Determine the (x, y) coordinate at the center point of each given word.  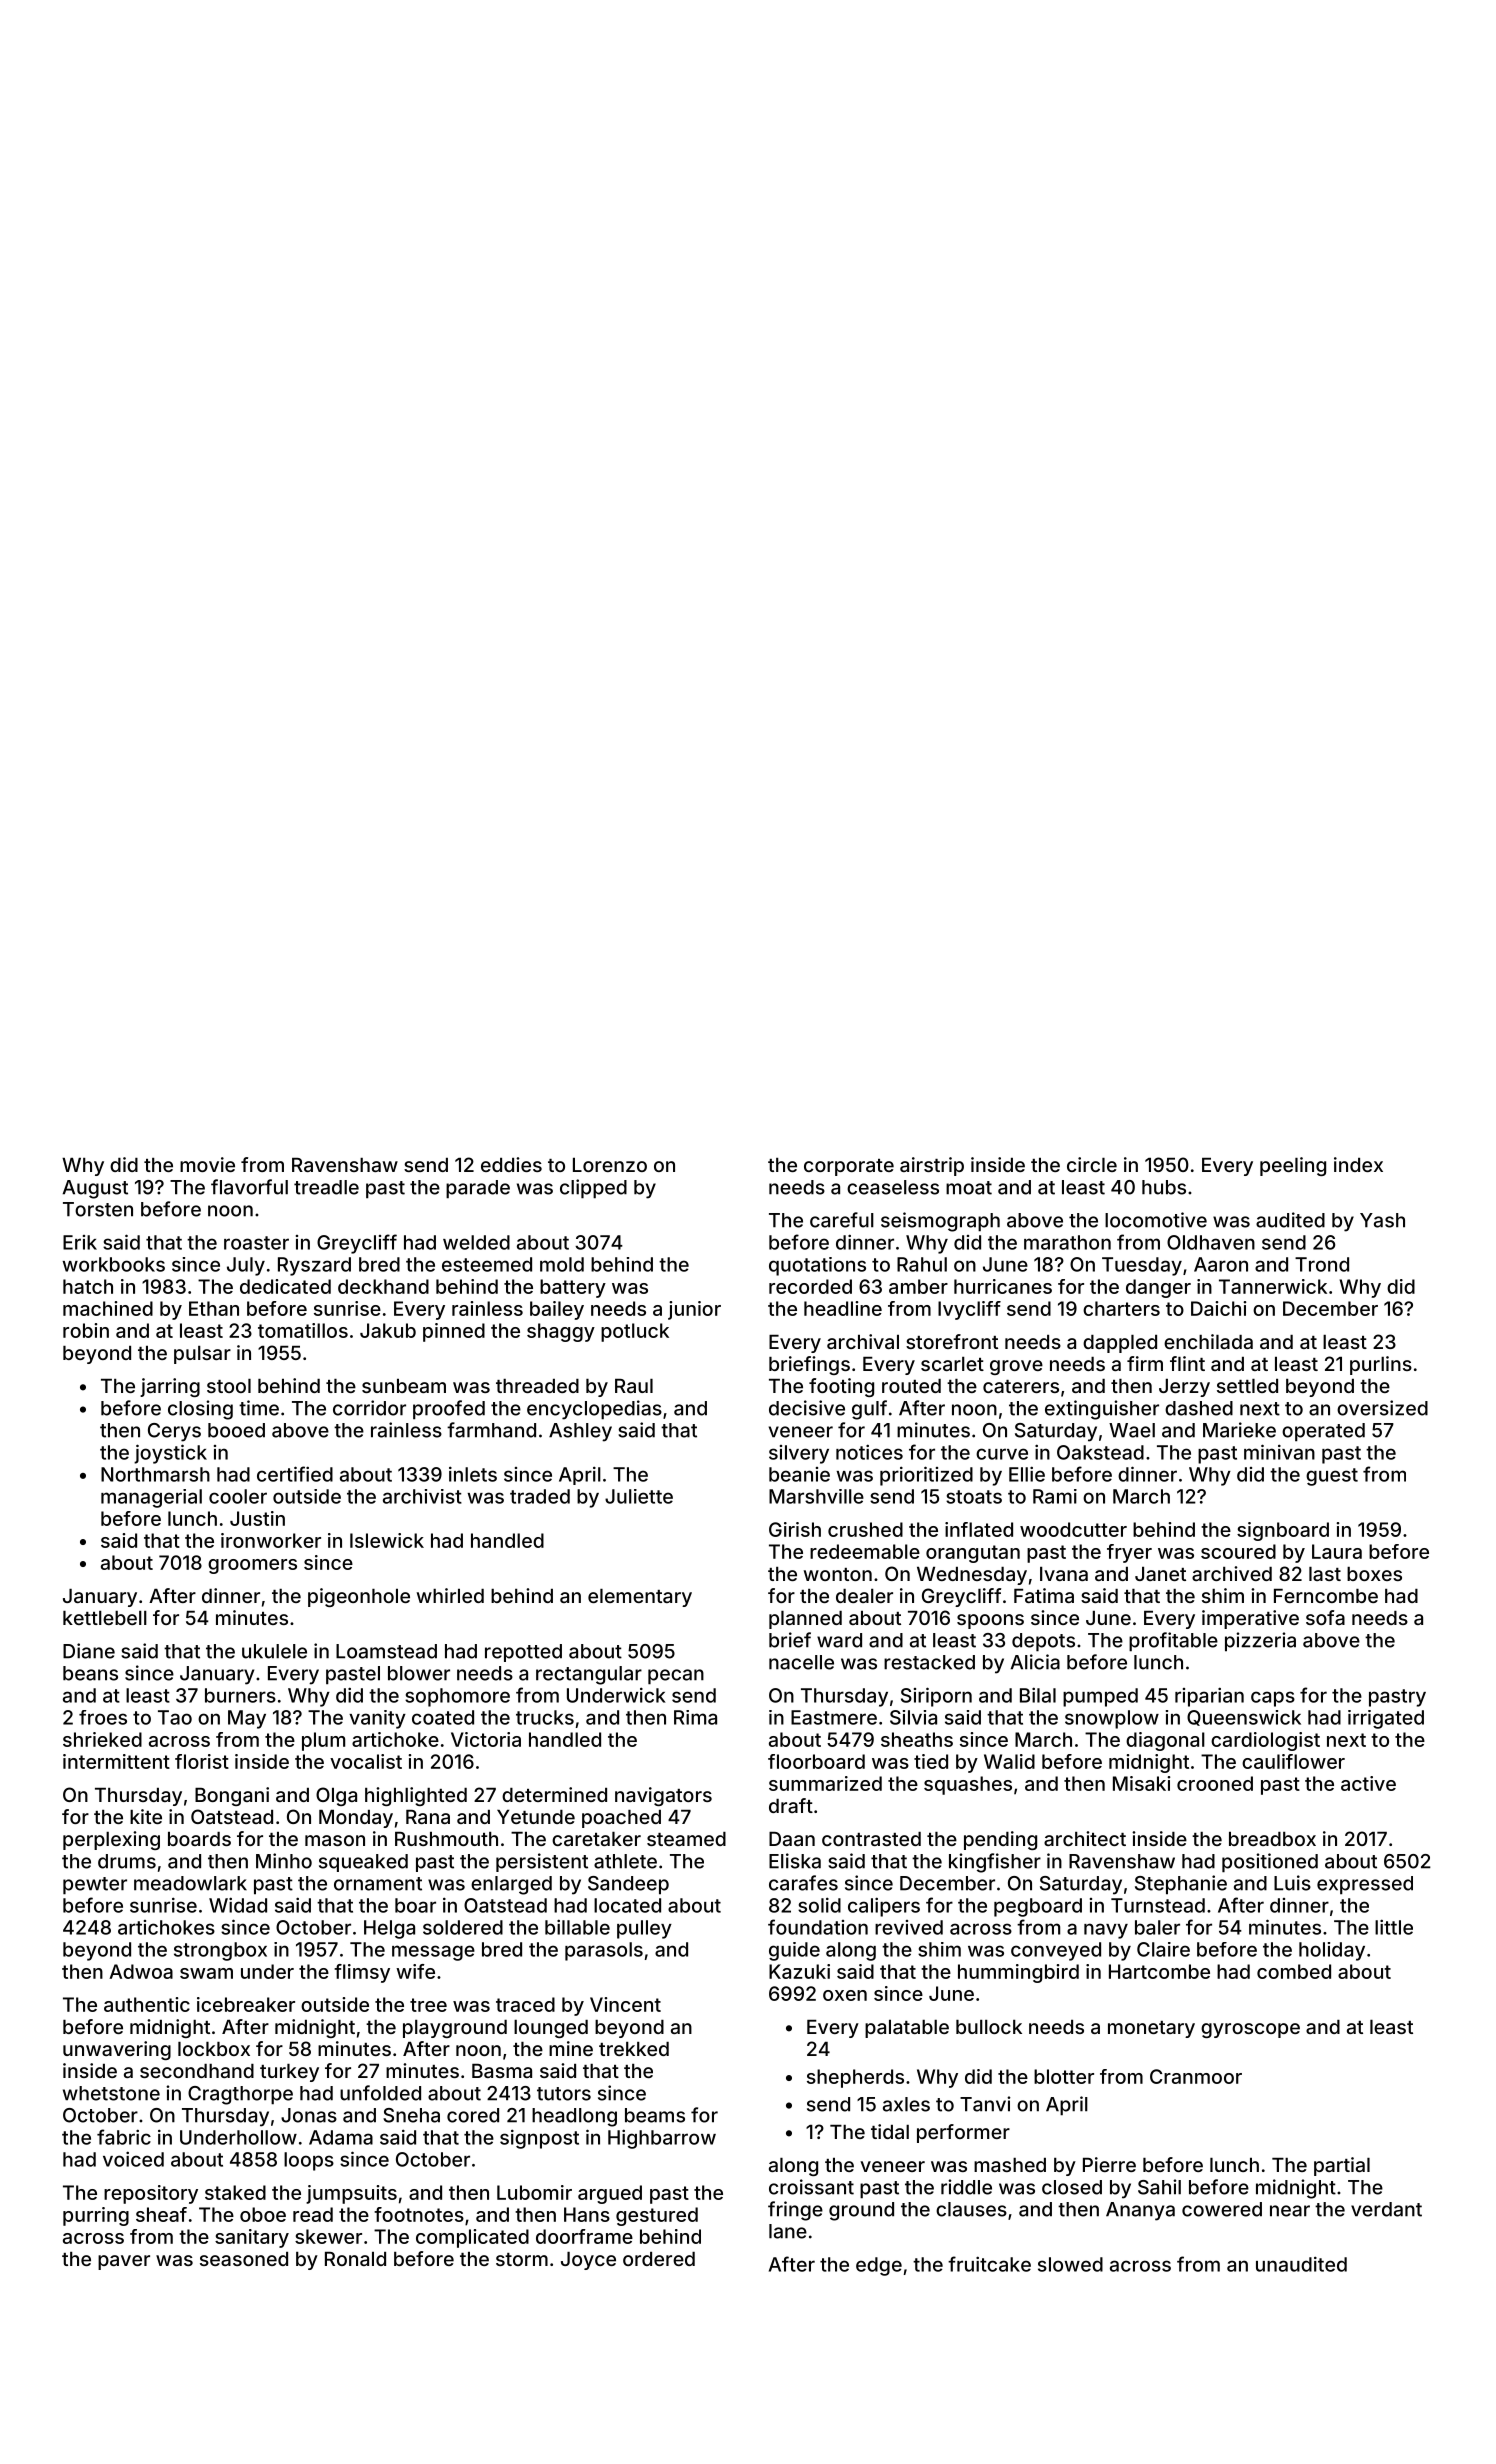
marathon (1067, 1242)
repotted (523, 1653)
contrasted (871, 1839)
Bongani (232, 1796)
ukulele (274, 1651)
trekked (634, 2049)
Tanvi (985, 2104)
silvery (799, 1454)
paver (124, 2262)
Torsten (98, 1209)
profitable (1173, 1642)
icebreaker (246, 2004)
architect (1085, 1838)
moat (969, 1188)
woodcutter (1073, 1529)
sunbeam (404, 1386)
